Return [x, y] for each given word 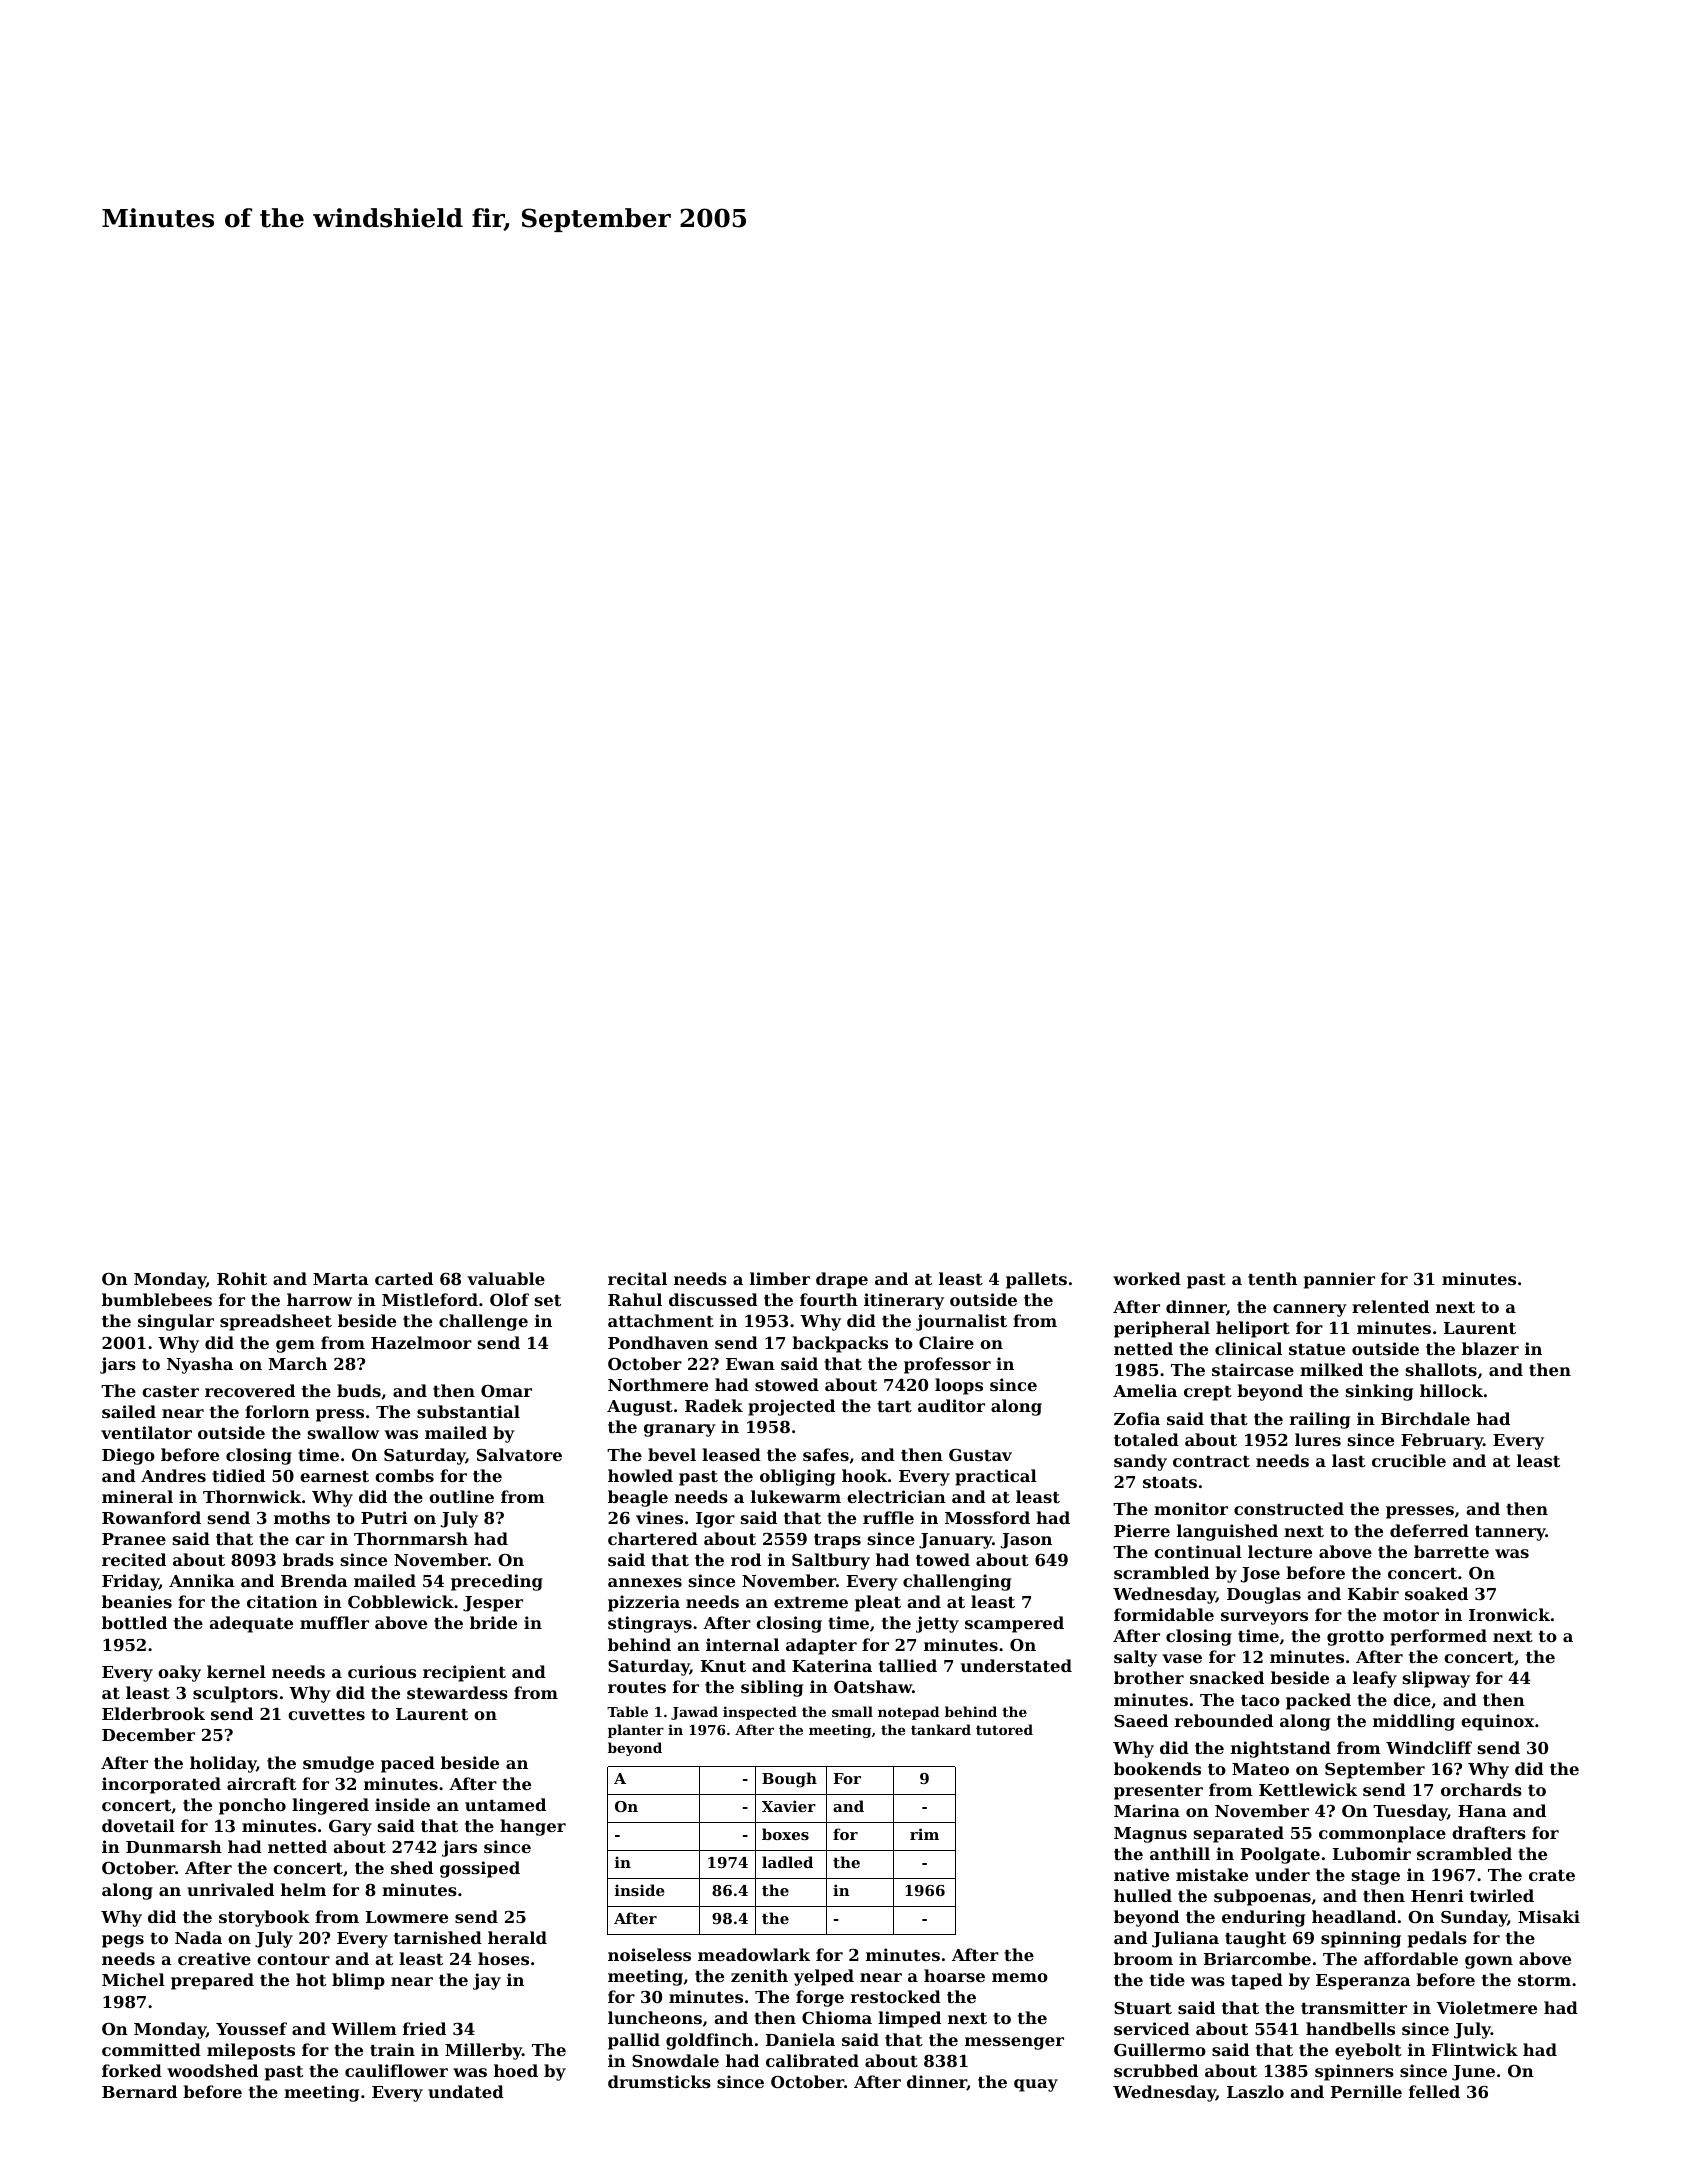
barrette [1451, 1551]
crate [1552, 1875]
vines [659, 1517]
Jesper [493, 1604]
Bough [789, 1780]
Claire [946, 1342]
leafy [1375, 1679]
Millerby [483, 2051]
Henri [1437, 1895]
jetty [937, 1624]
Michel [133, 1979]
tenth [1272, 1278]
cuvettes [326, 1714]
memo [1020, 1977]
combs [404, 1475]
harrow [319, 1299]
